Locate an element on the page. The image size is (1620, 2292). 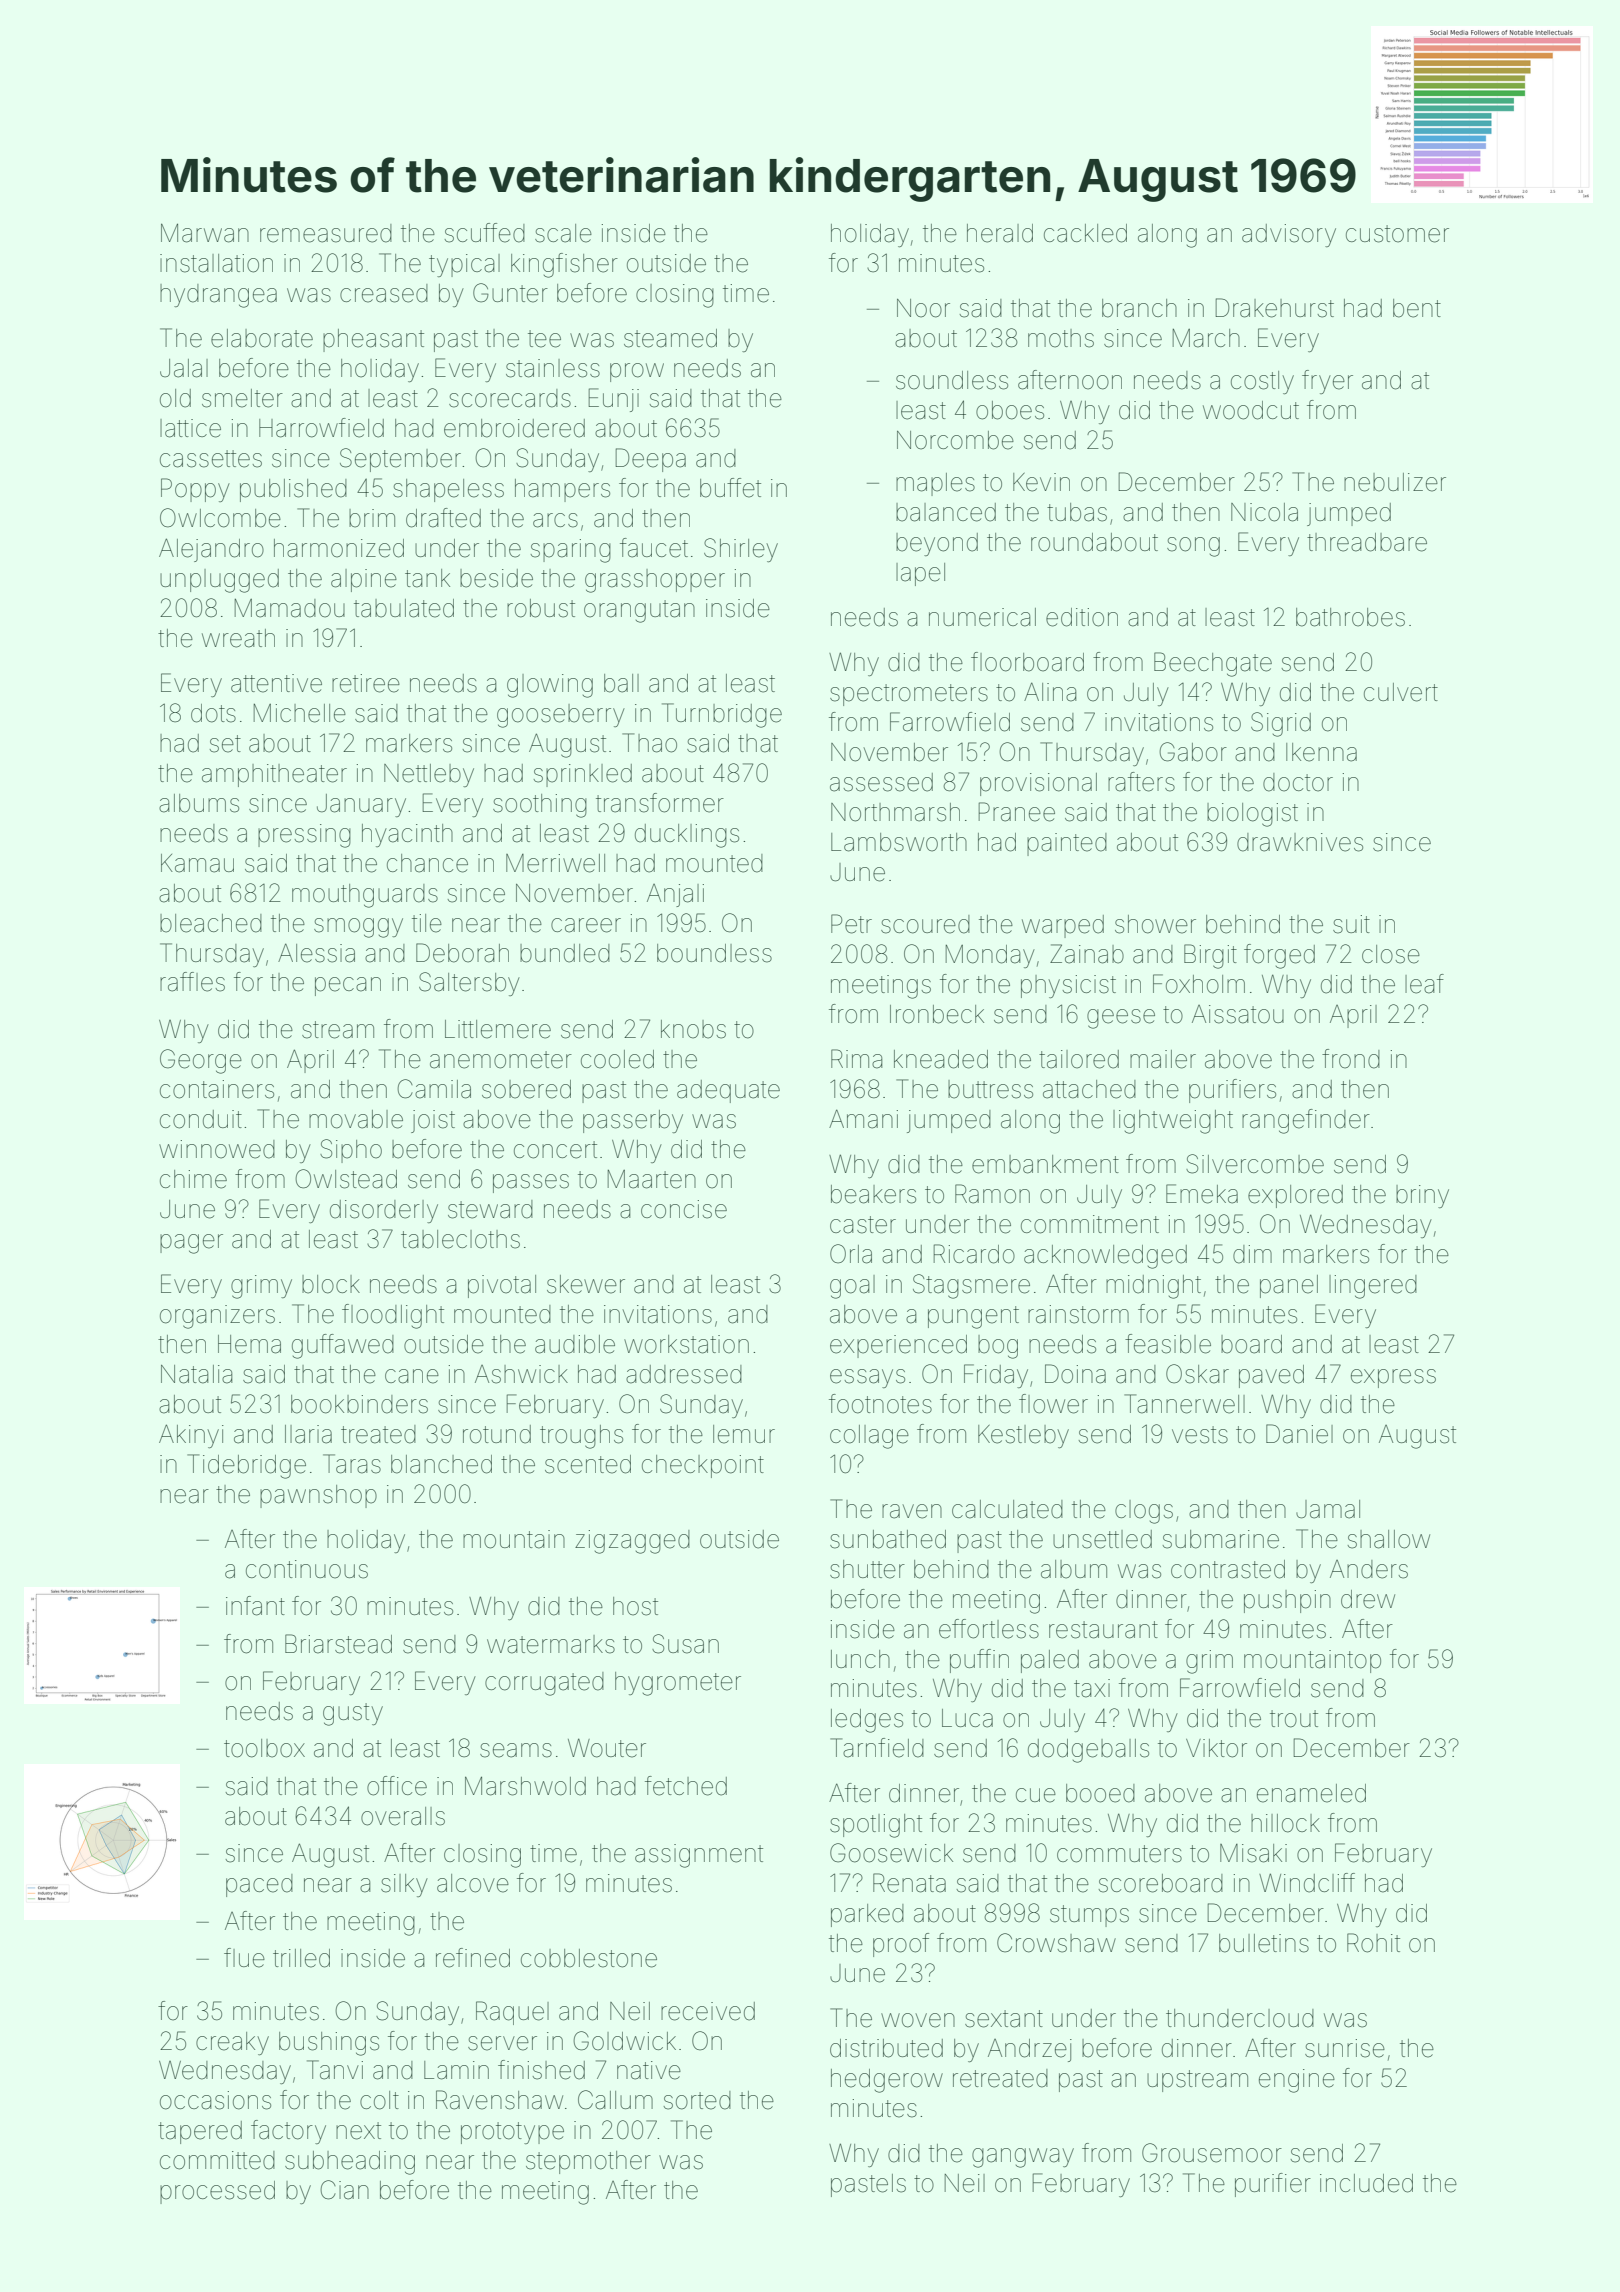
Nettleby is located at coordinates (429, 775).
